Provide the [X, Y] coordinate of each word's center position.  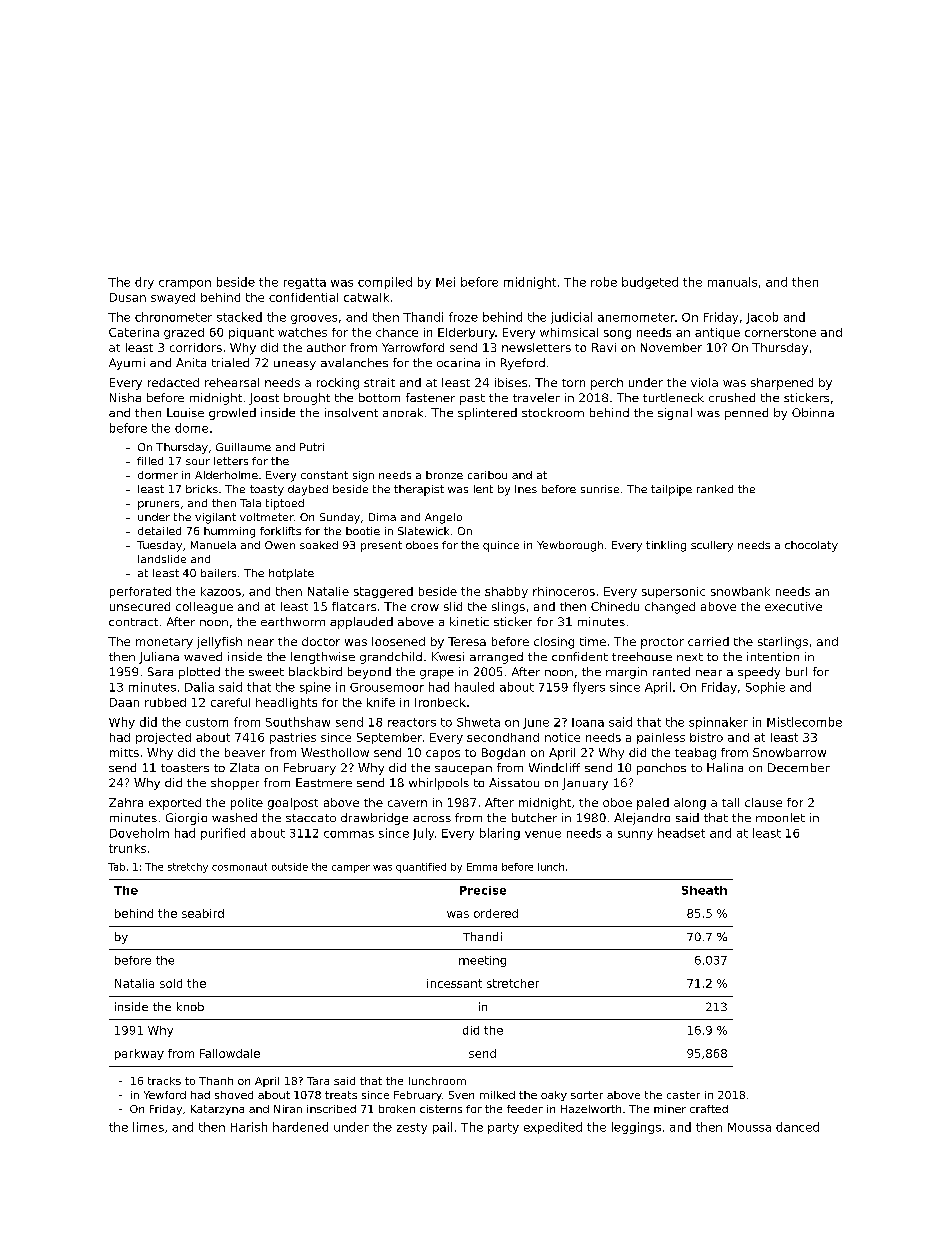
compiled [385, 283]
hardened [300, 1127]
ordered [496, 913]
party [503, 1128]
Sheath [704, 890]
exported [175, 804]
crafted [709, 1109]
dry [144, 283]
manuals [732, 282]
